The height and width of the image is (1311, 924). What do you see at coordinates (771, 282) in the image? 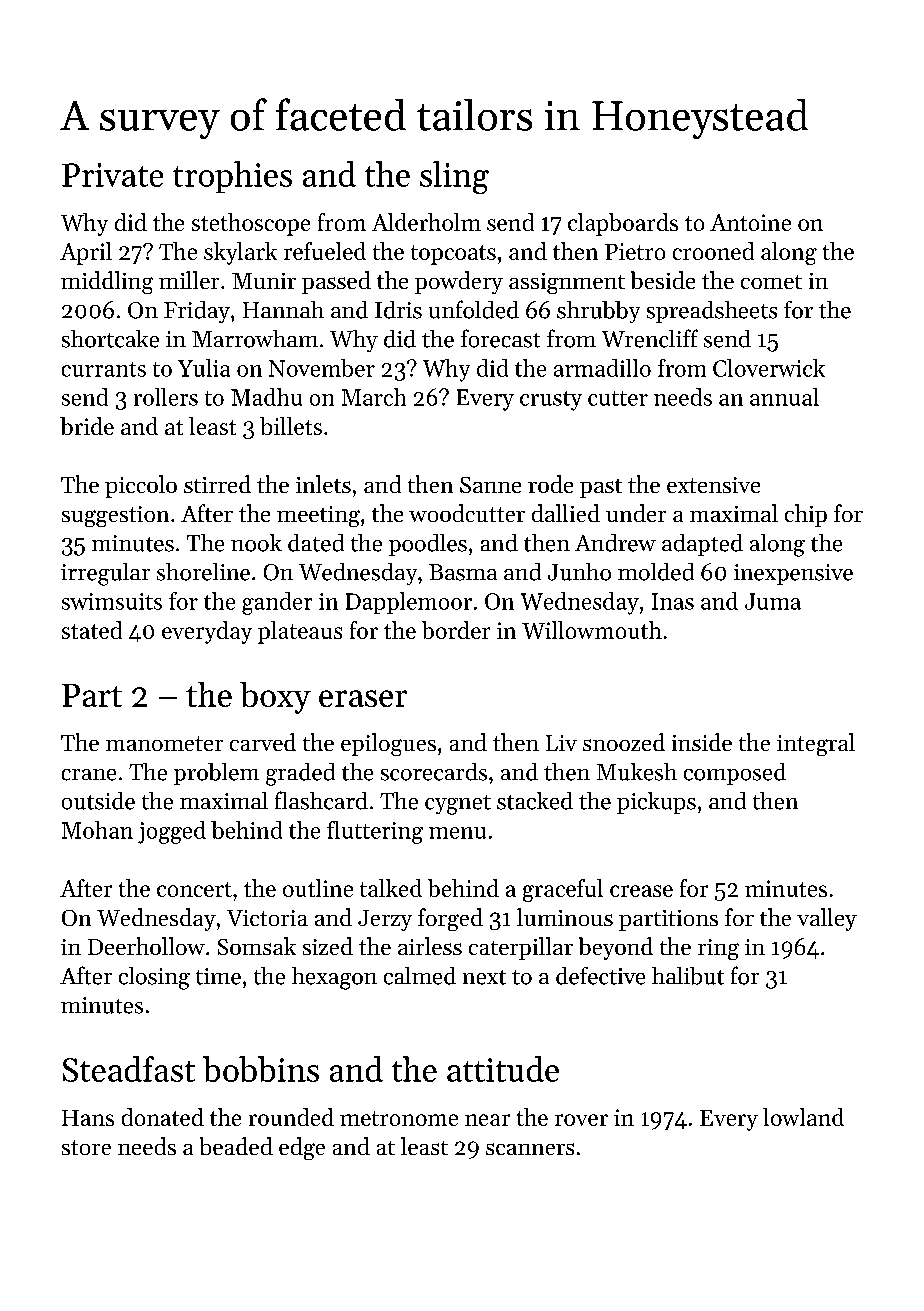
I see `comet` at bounding box center [771, 282].
